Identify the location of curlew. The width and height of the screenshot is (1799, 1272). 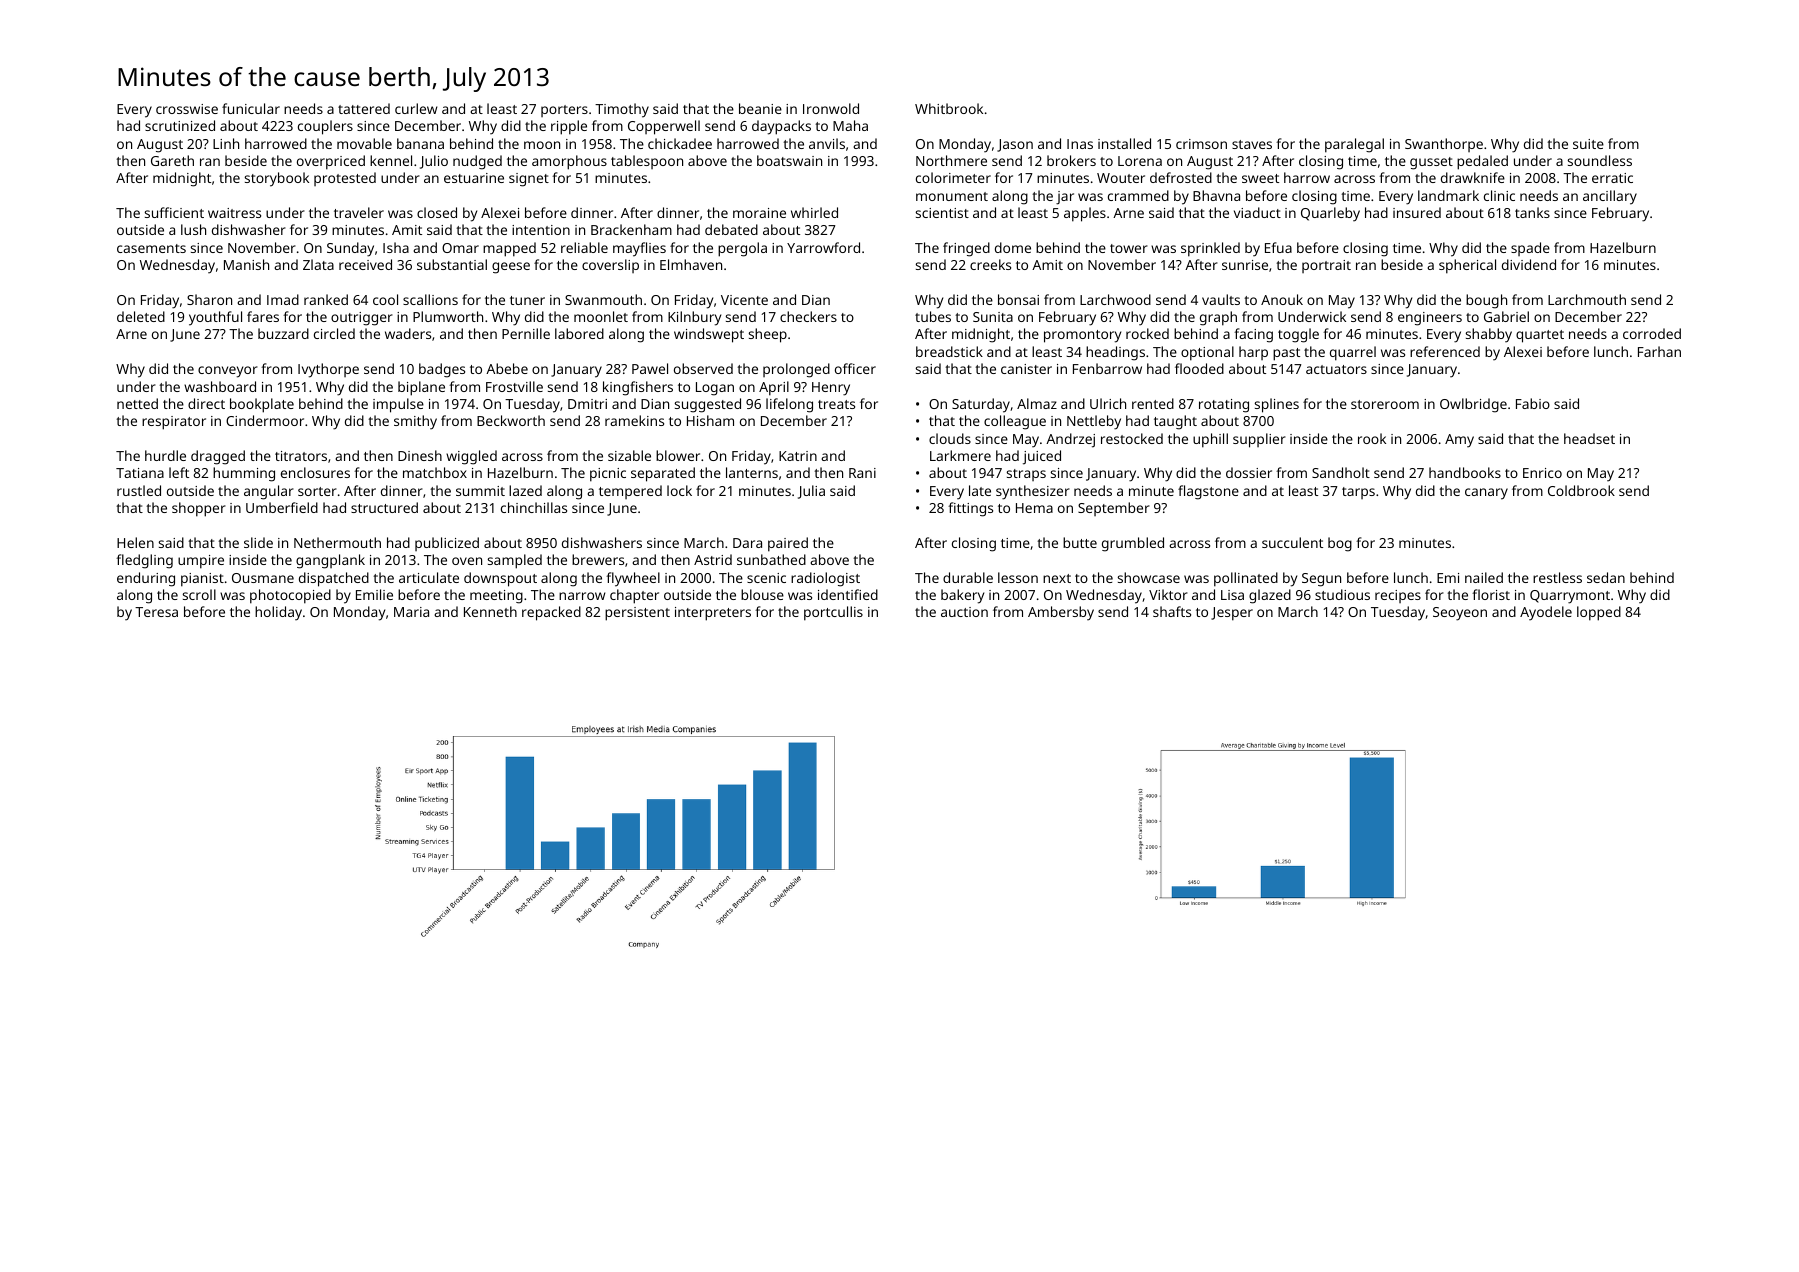
(416, 108).
